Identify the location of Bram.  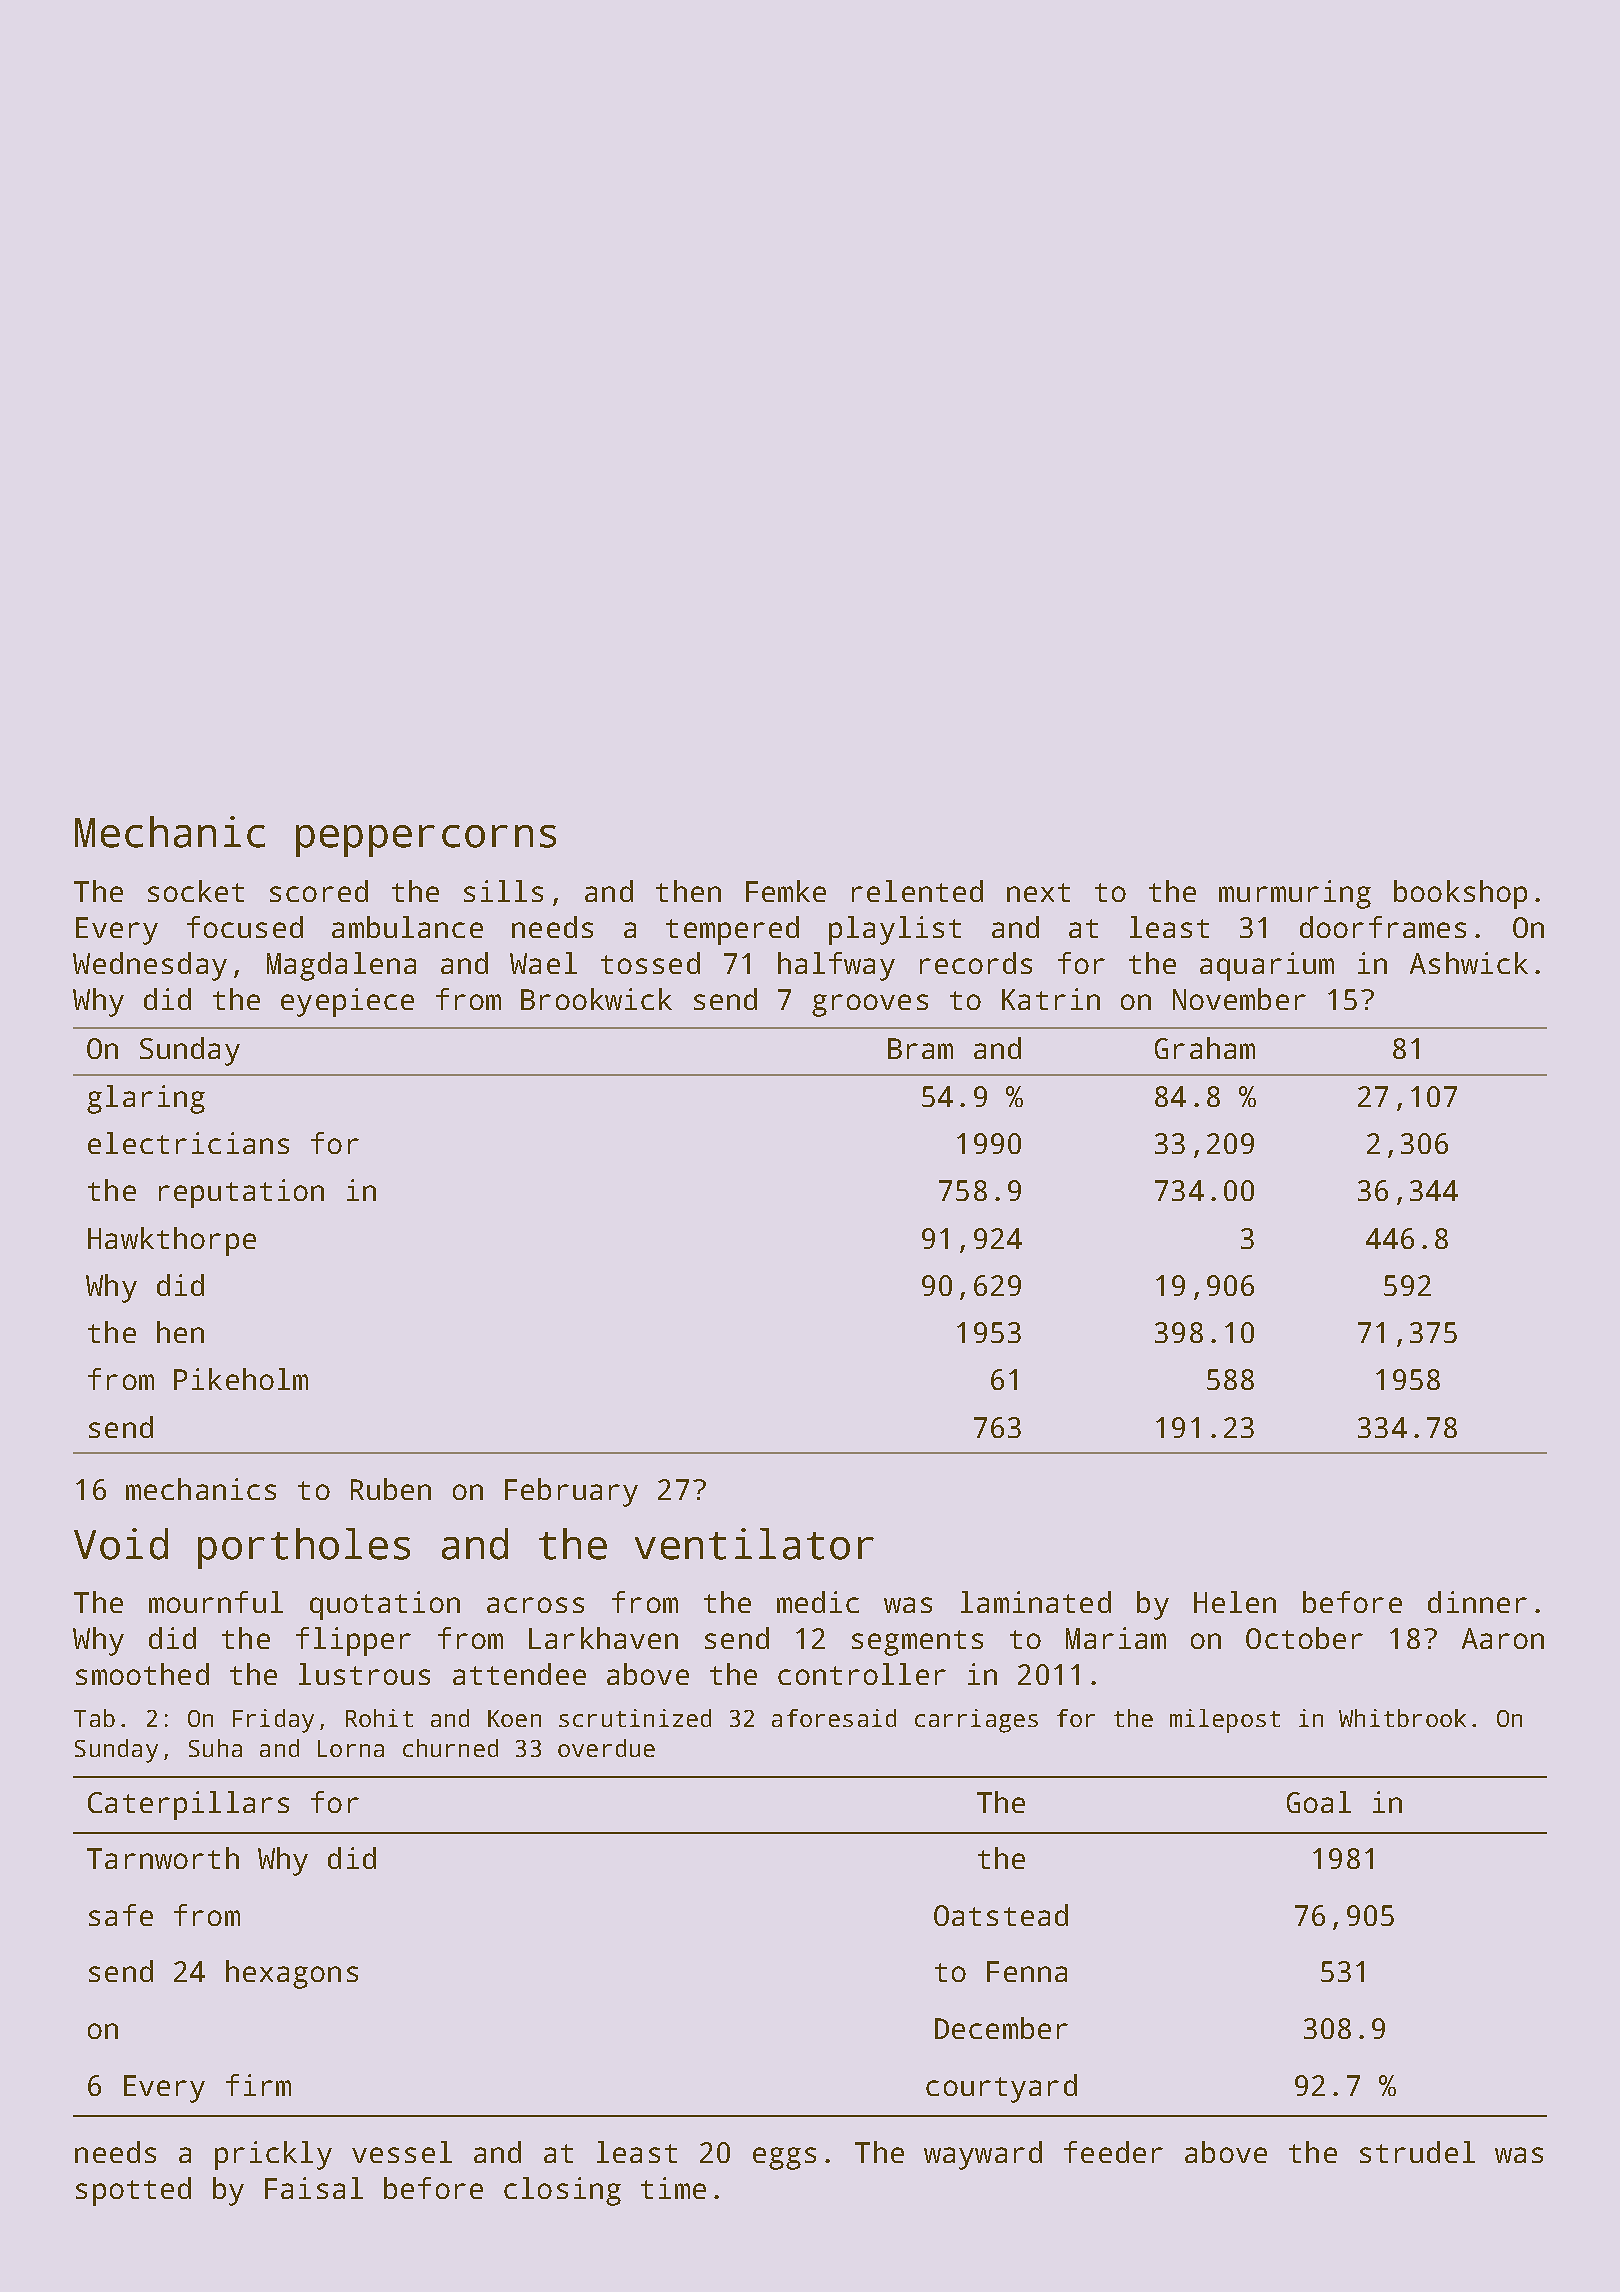
(920, 1048).
